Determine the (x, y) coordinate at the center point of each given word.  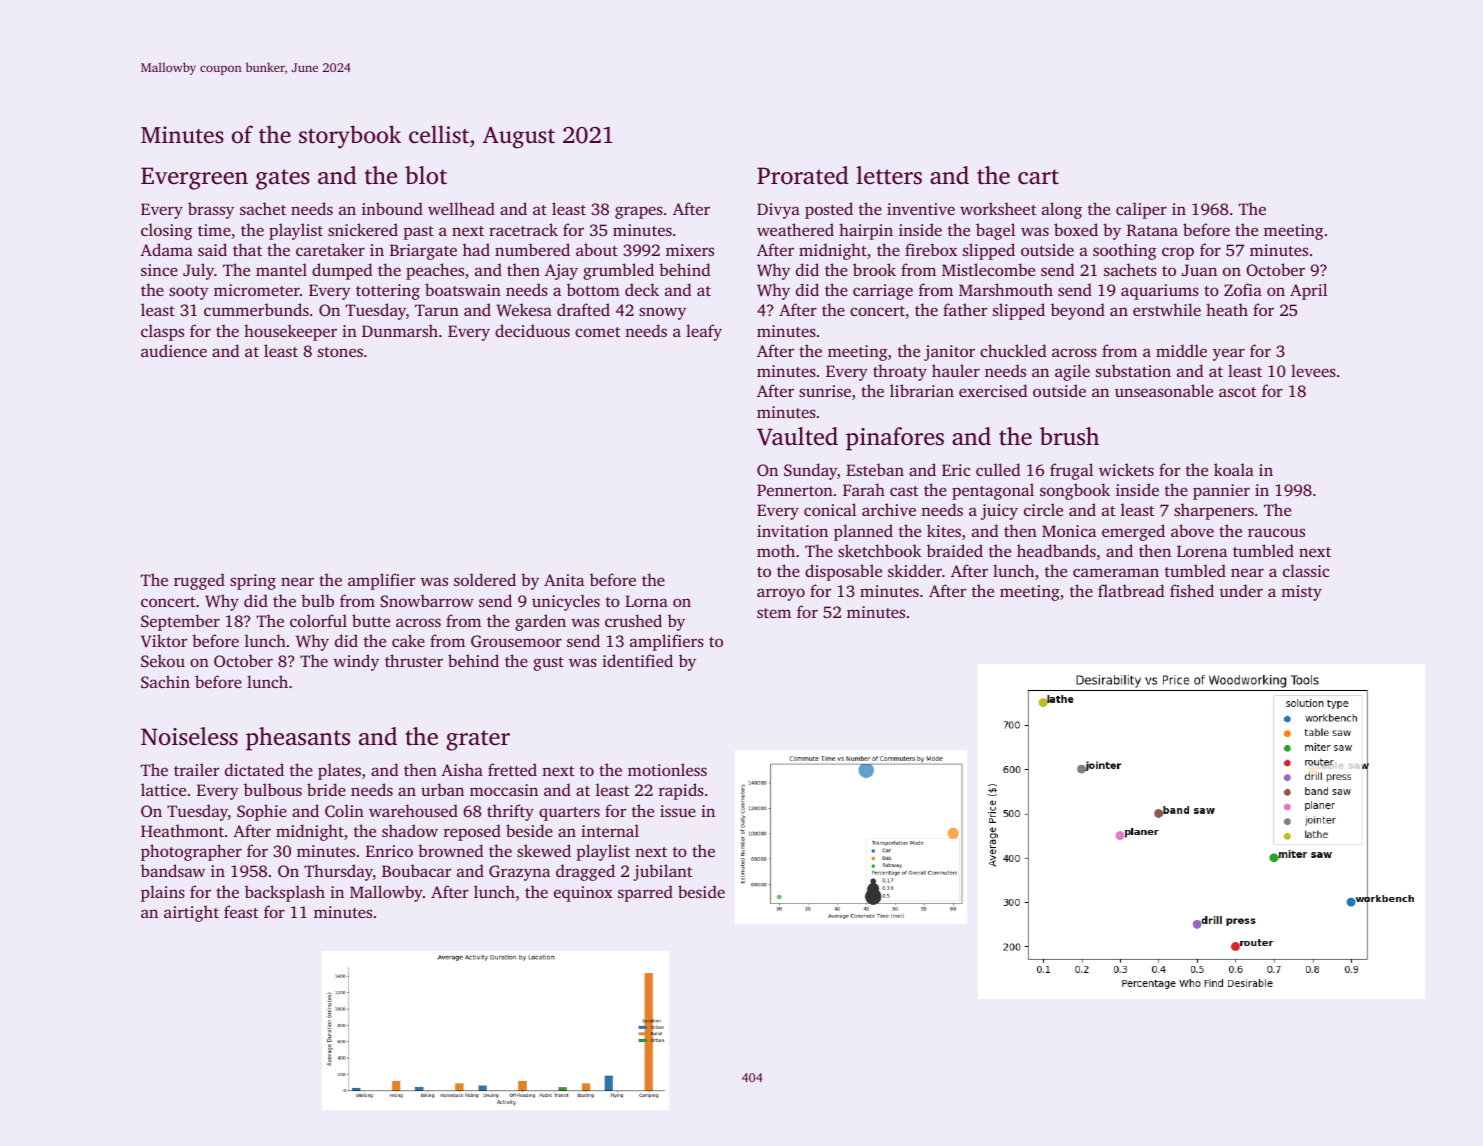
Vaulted (797, 436)
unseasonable (1164, 390)
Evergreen (194, 178)
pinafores (895, 439)
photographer (191, 852)
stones (340, 352)
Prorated (803, 175)
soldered (485, 579)
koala (1234, 469)
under (1241, 590)
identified (637, 660)
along (1062, 210)
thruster (414, 660)
